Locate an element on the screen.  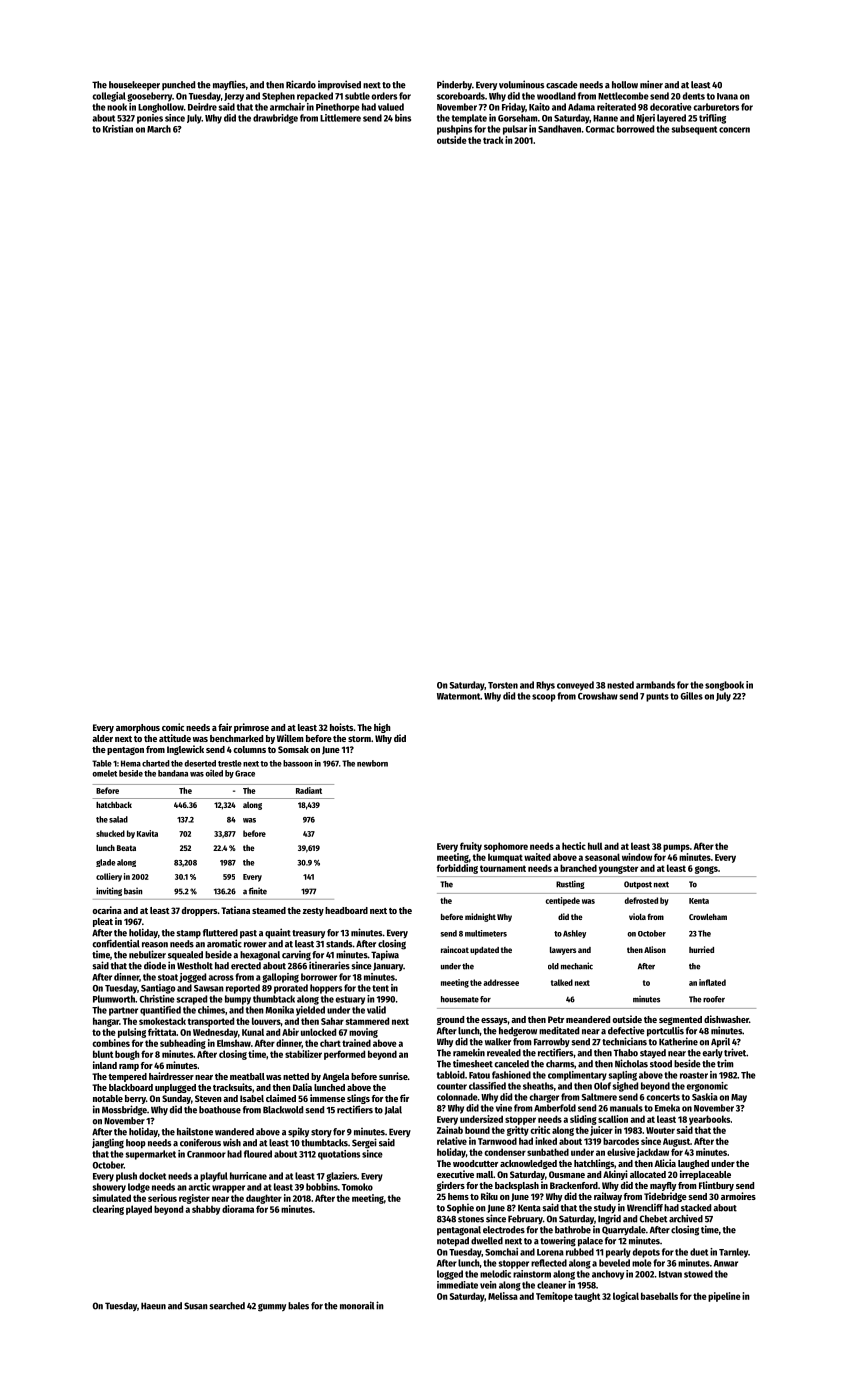
Ivana is located at coordinates (727, 96).
